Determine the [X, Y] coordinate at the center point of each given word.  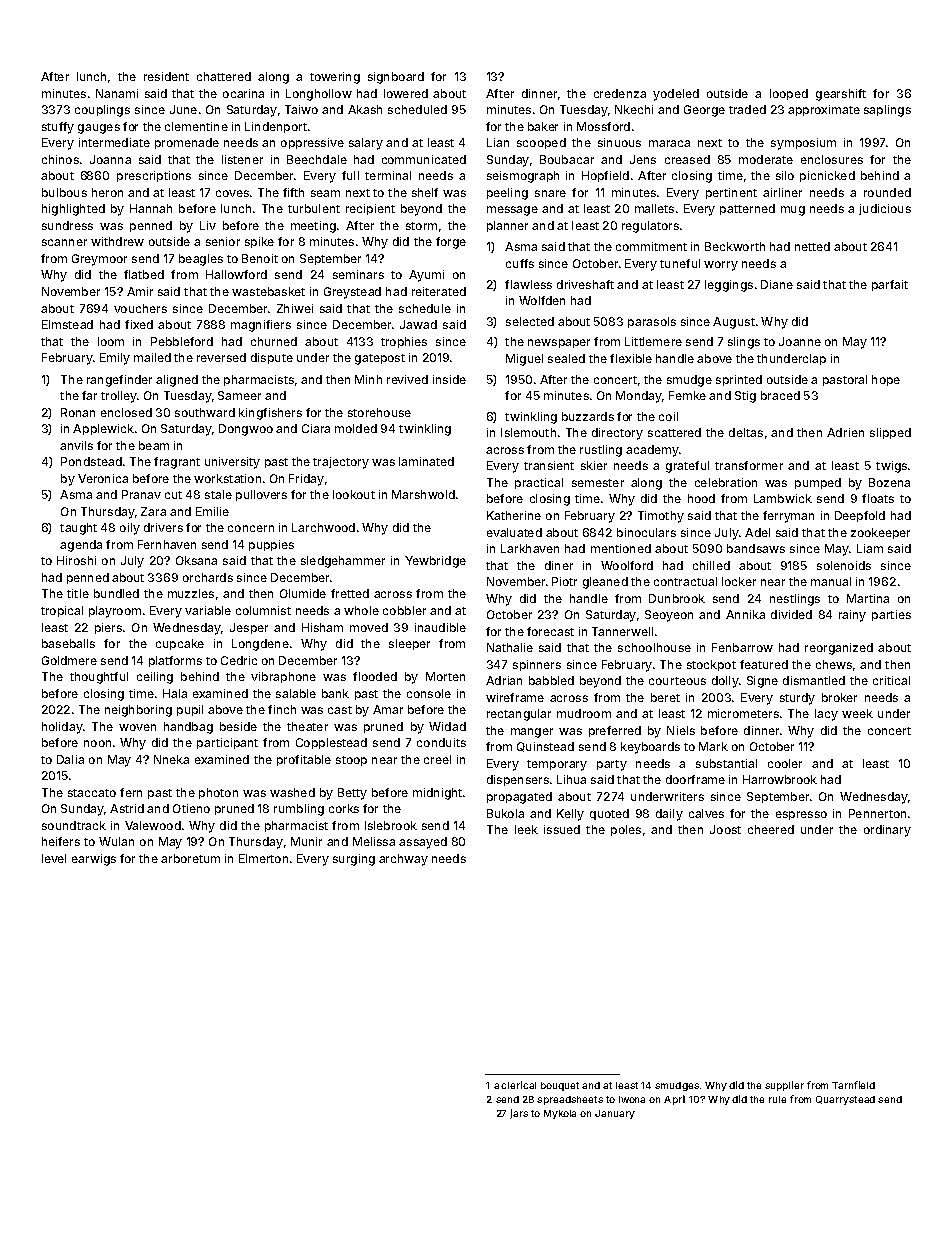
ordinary [887, 831]
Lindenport [276, 127]
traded [747, 109]
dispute [272, 358]
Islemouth [528, 432]
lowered [406, 93]
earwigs [94, 860]
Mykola [560, 1114]
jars [519, 1114]
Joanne [800, 341]
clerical [518, 1085]
